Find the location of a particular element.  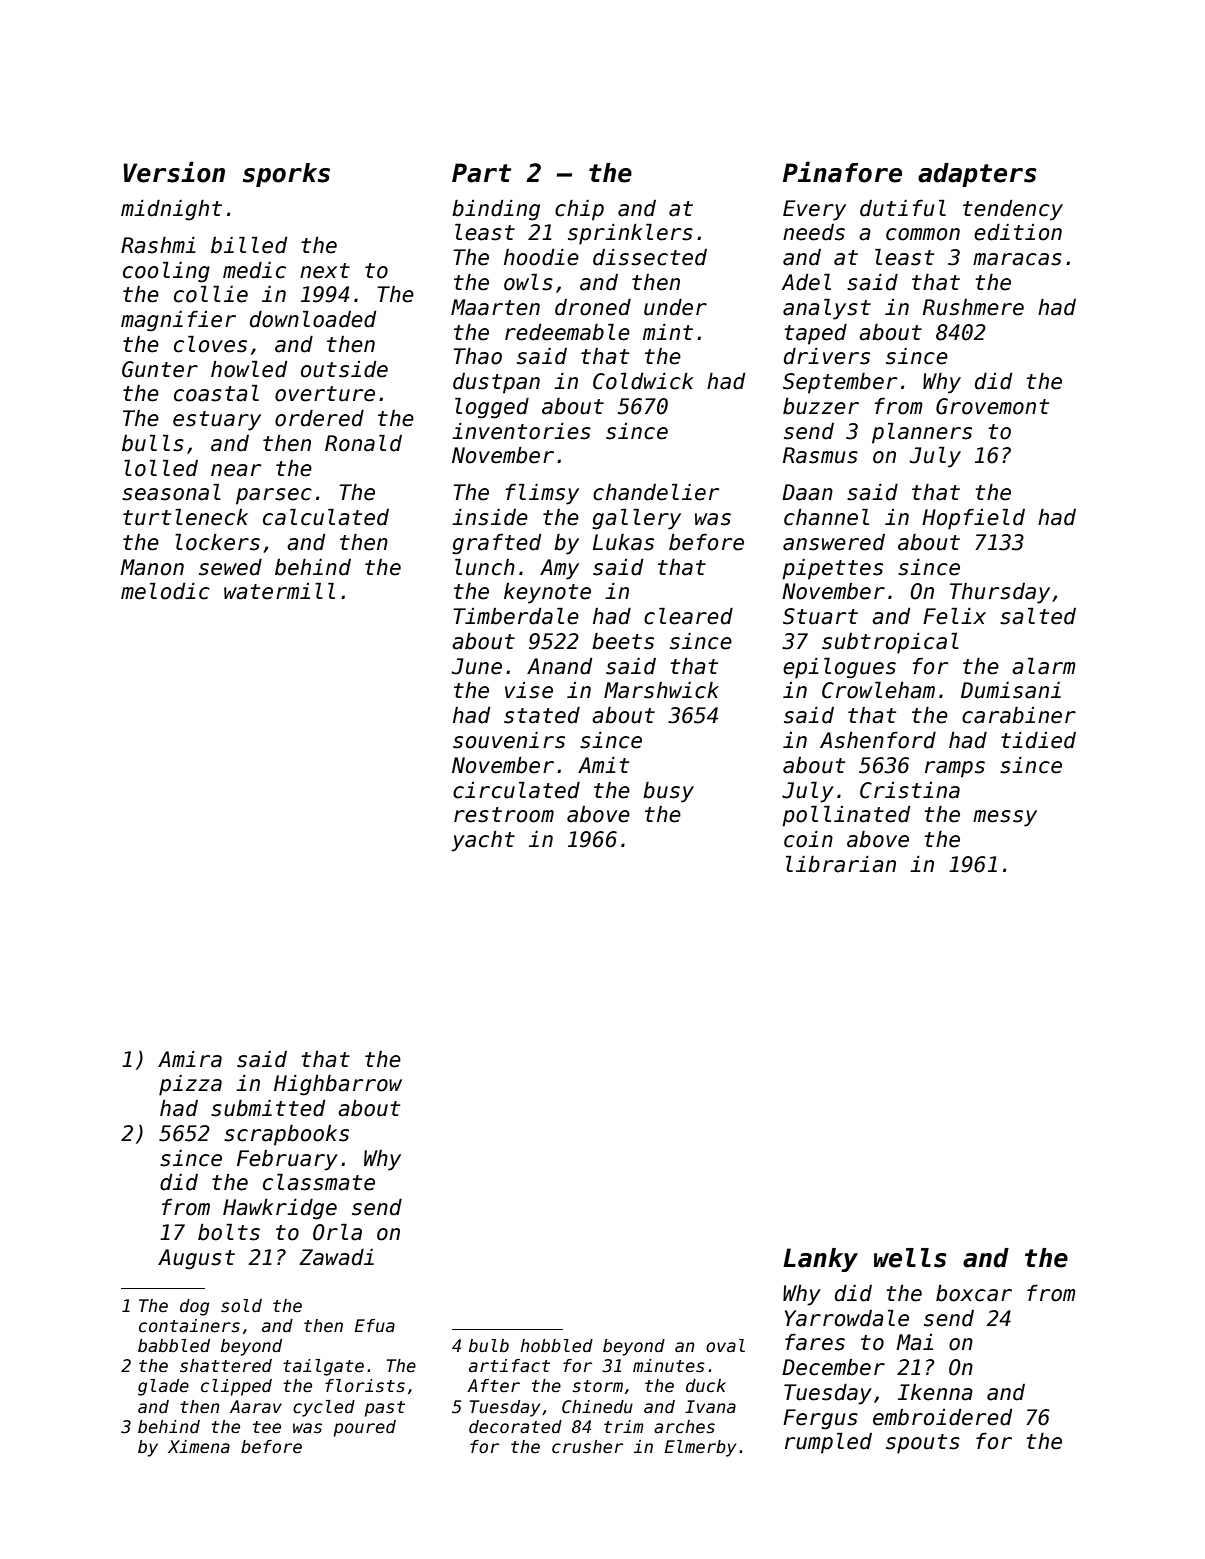

Ronald is located at coordinates (363, 443).
